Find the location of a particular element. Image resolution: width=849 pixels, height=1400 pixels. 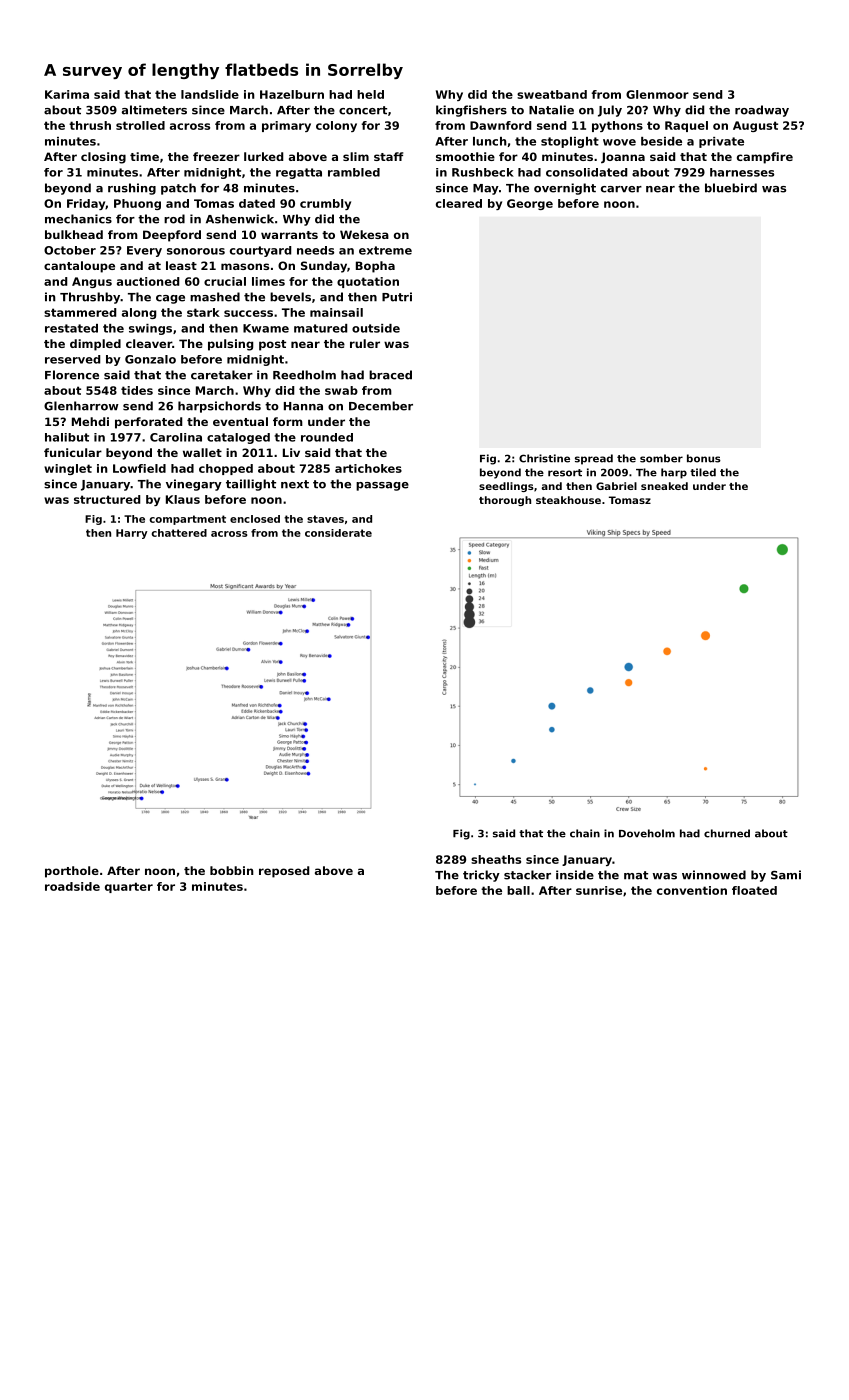

reposed is located at coordinates (284, 872).
